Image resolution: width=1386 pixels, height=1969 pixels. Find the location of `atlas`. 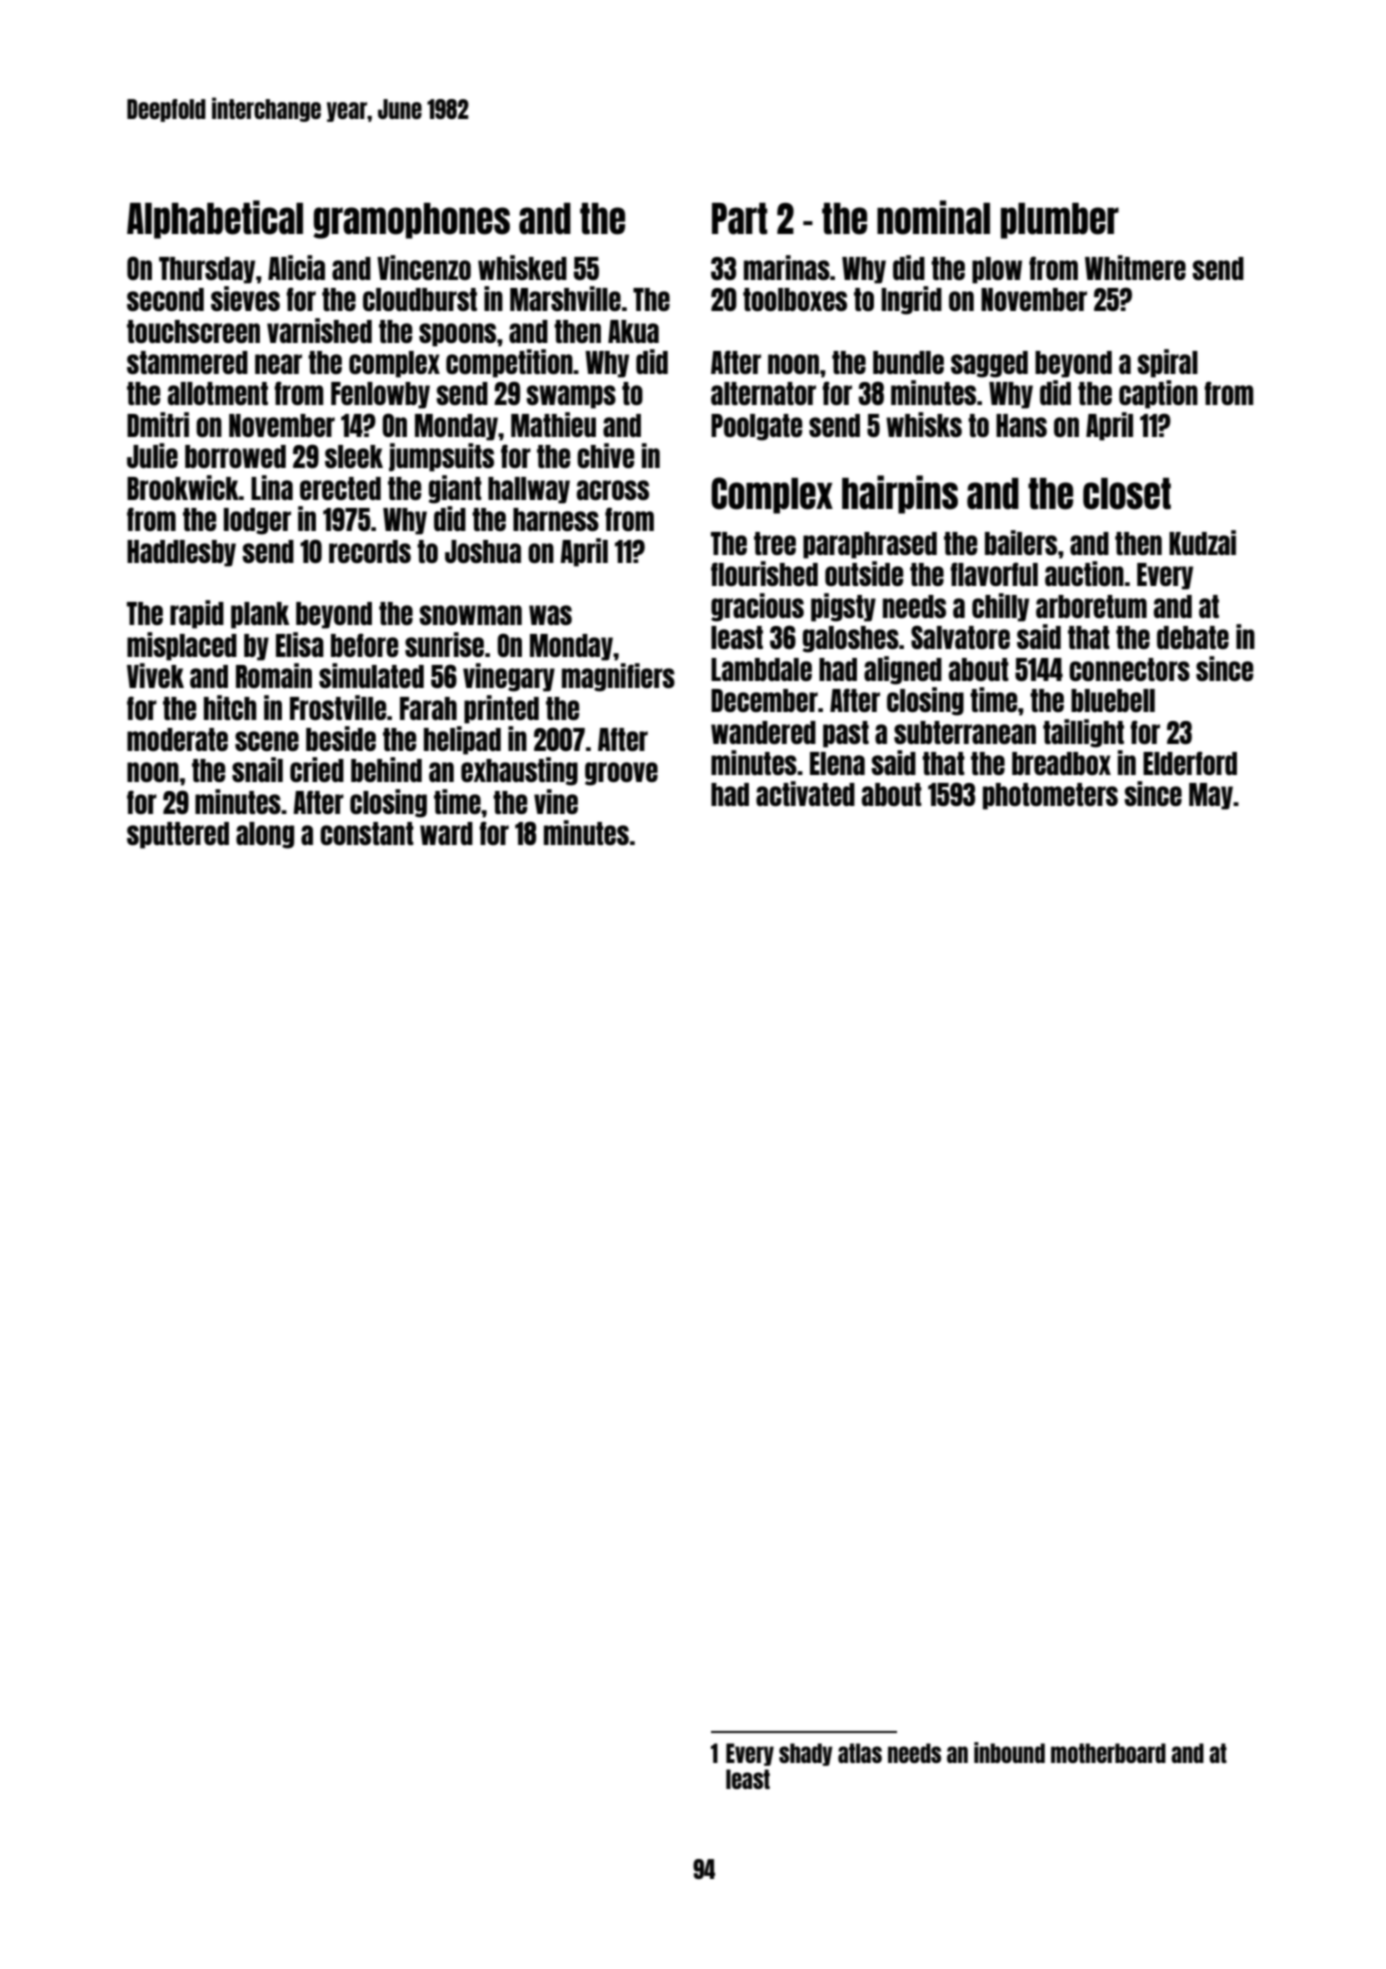

atlas is located at coordinates (860, 1753).
